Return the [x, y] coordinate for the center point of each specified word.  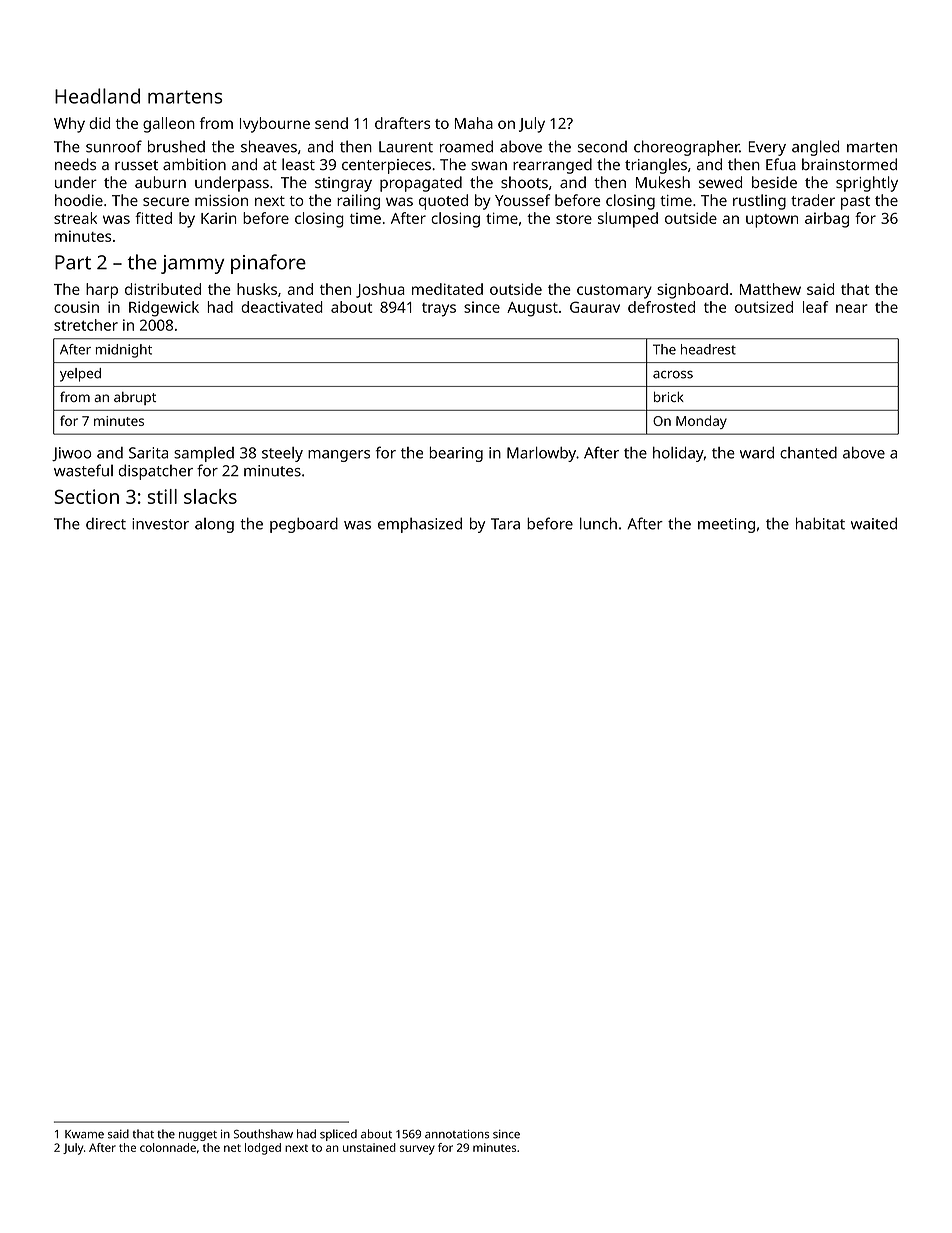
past [855, 203]
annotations [457, 1134]
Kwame [84, 1134]
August [532, 309]
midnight [124, 351]
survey [417, 1150]
